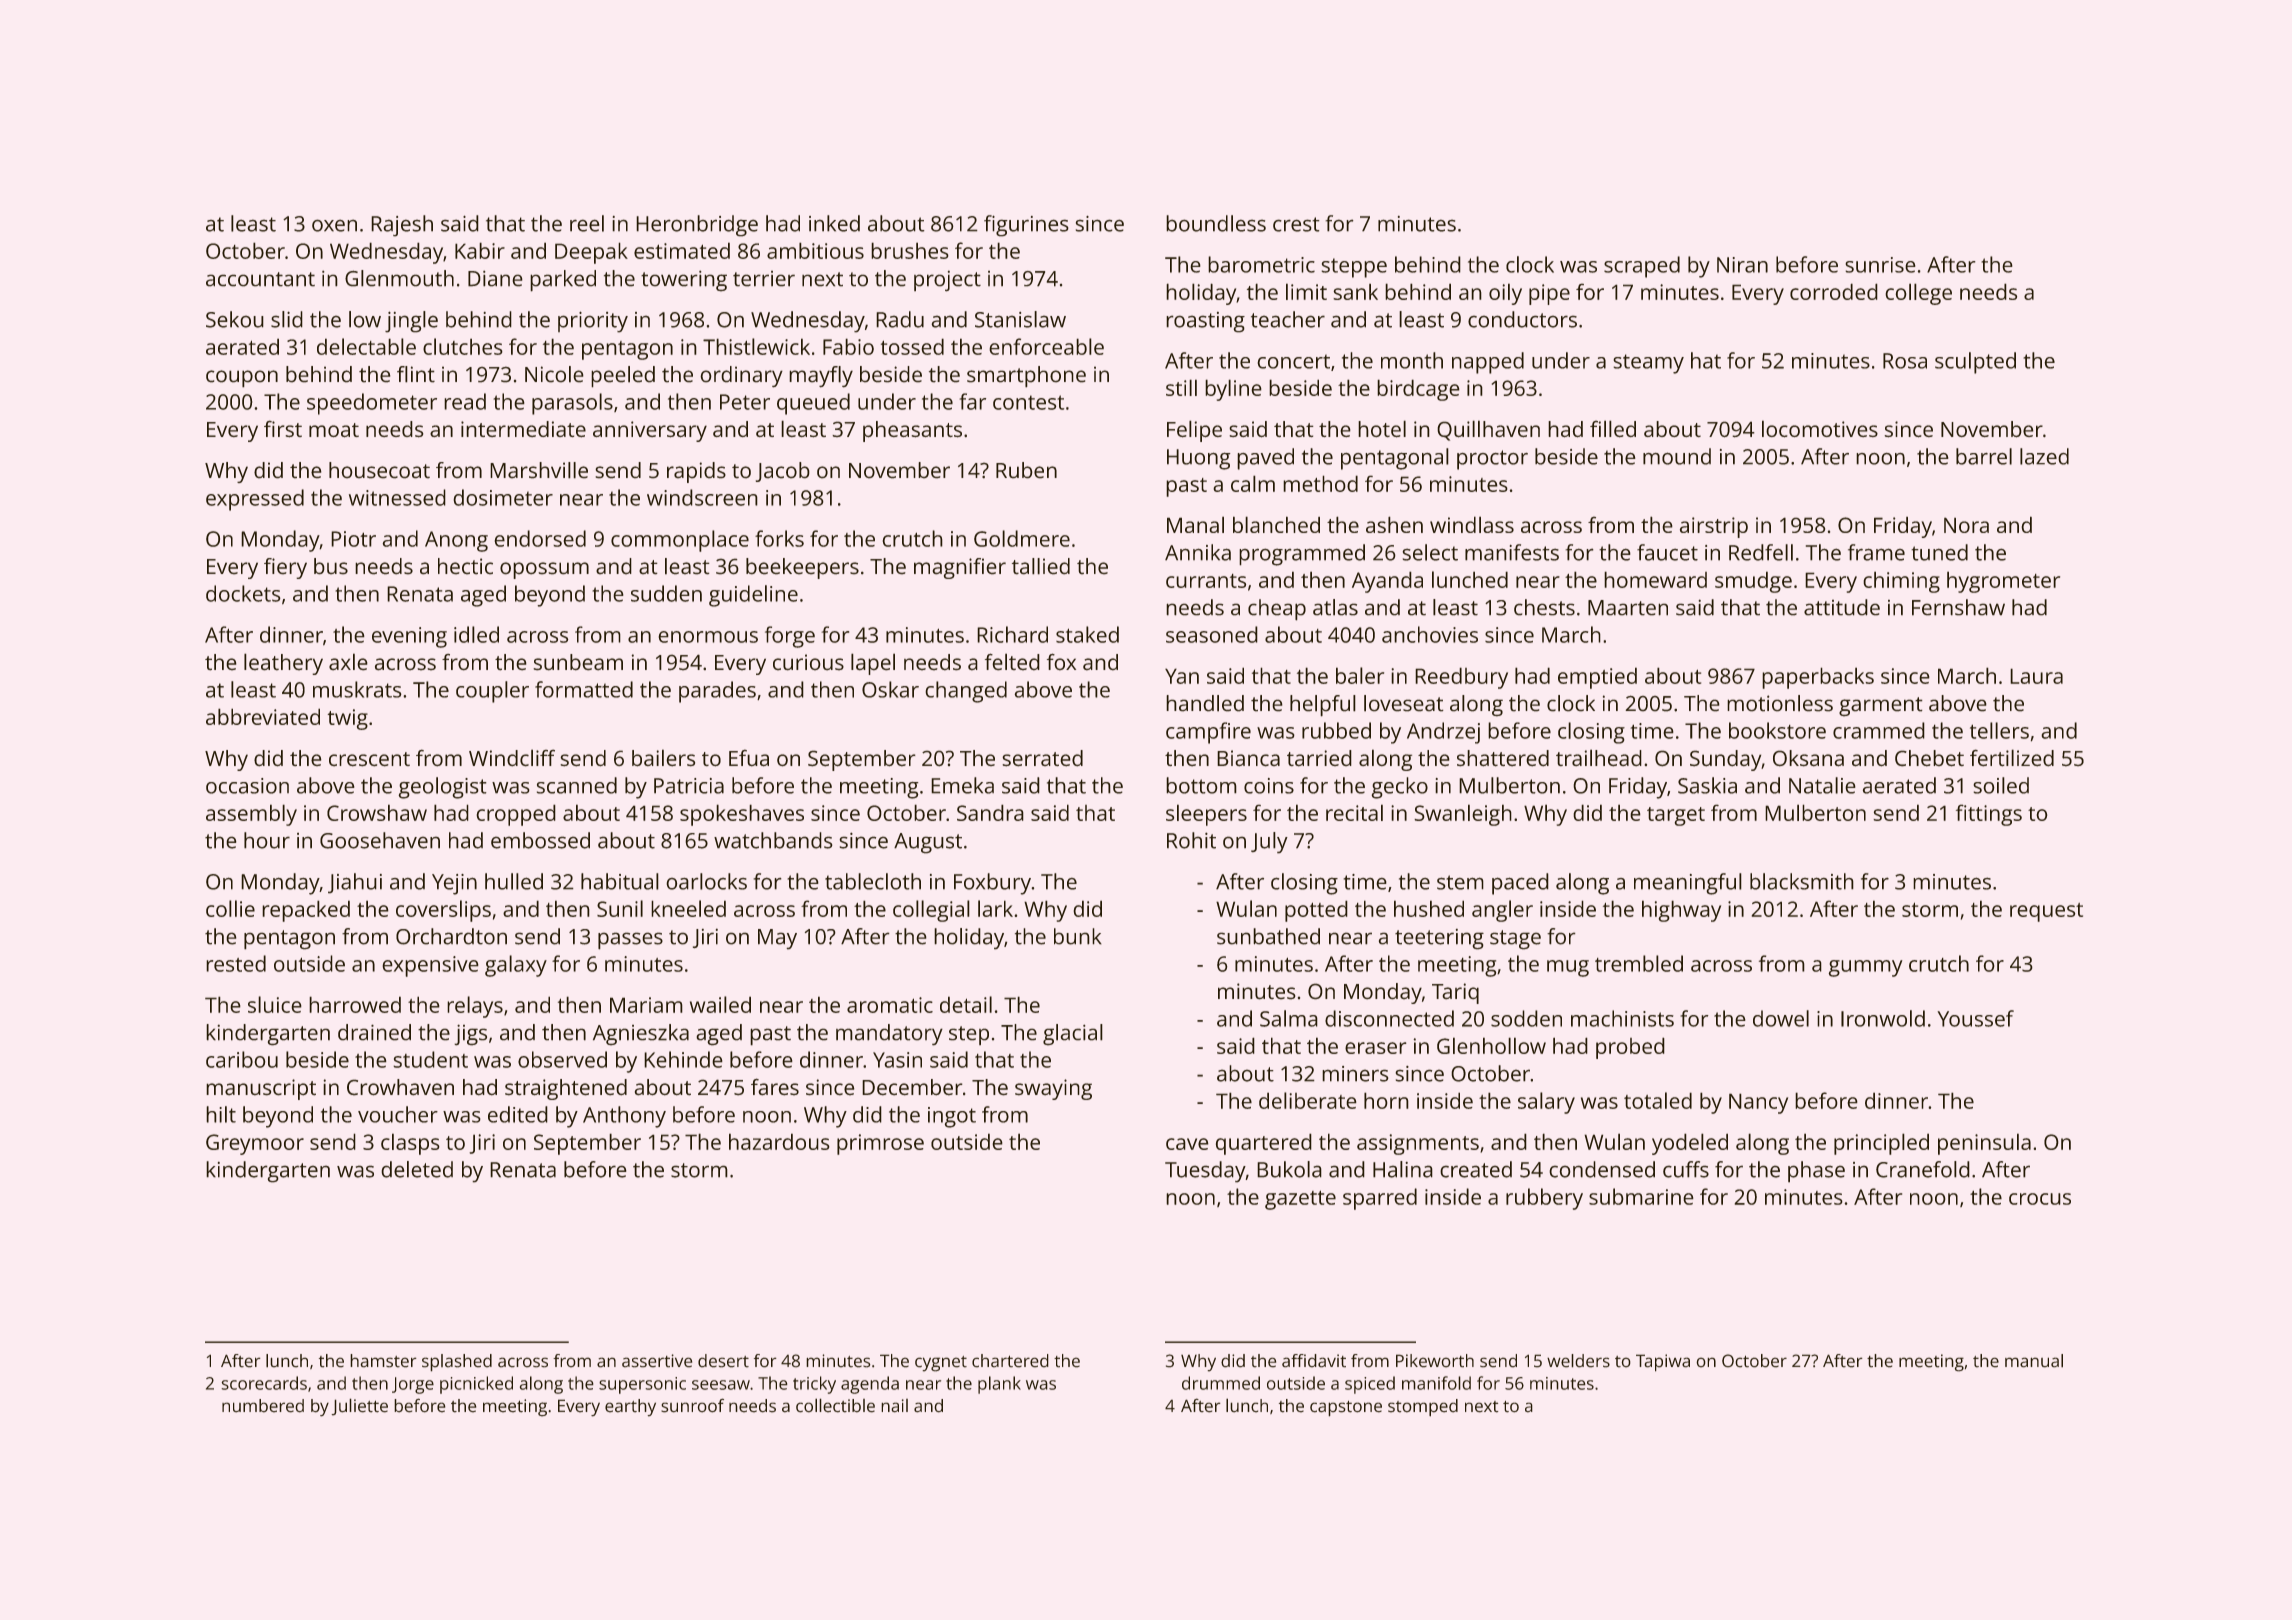  What do you see at coordinates (1288, 319) in the document?
I see `teacher` at bounding box center [1288, 319].
